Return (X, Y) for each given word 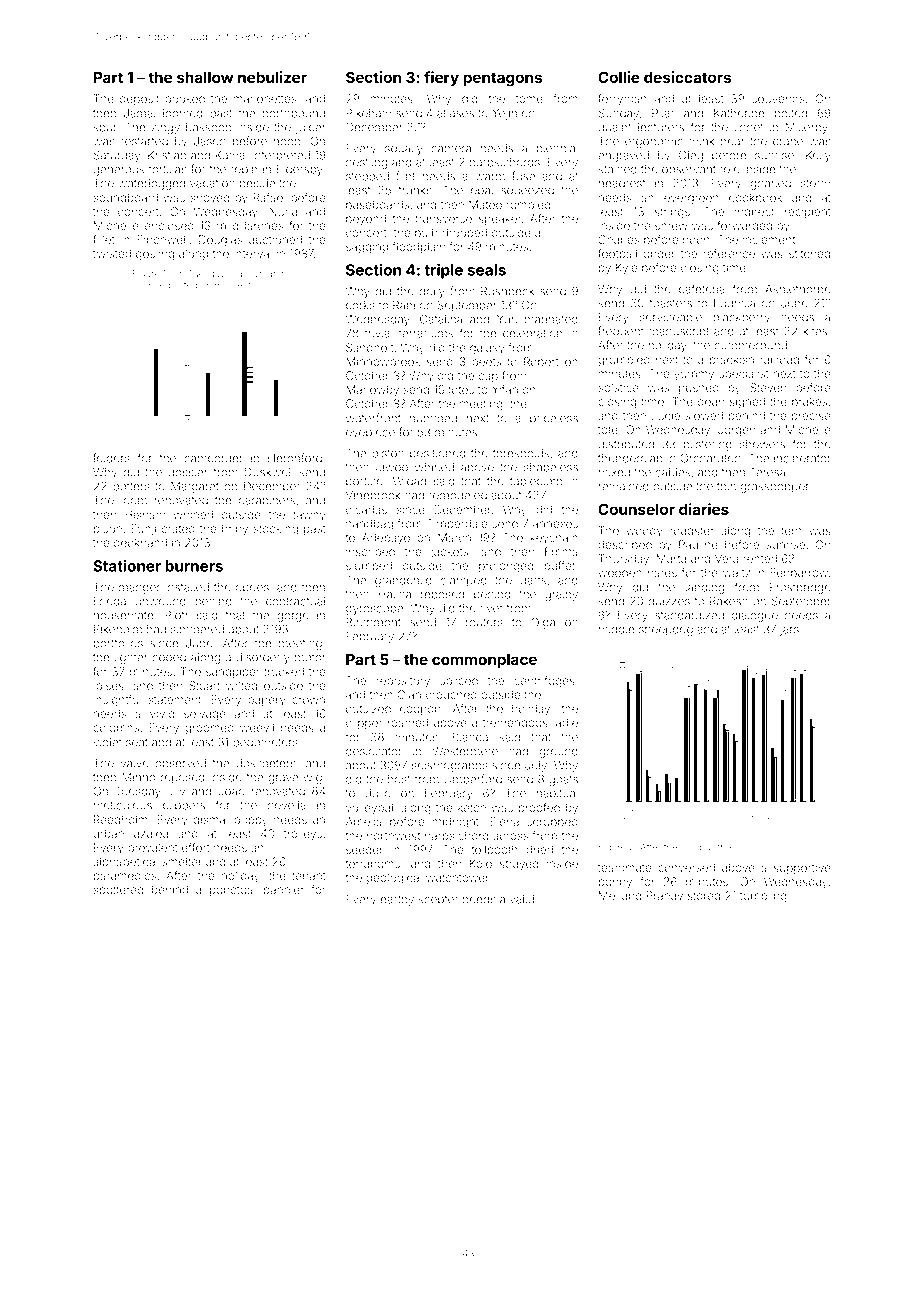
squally (404, 149)
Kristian (167, 155)
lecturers (661, 127)
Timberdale (457, 523)
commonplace (484, 661)
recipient (808, 212)
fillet (104, 239)
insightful (117, 701)
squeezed (527, 191)
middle (617, 629)
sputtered (119, 890)
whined (193, 514)
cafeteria (702, 289)
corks (360, 305)
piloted (183, 286)
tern (791, 531)
